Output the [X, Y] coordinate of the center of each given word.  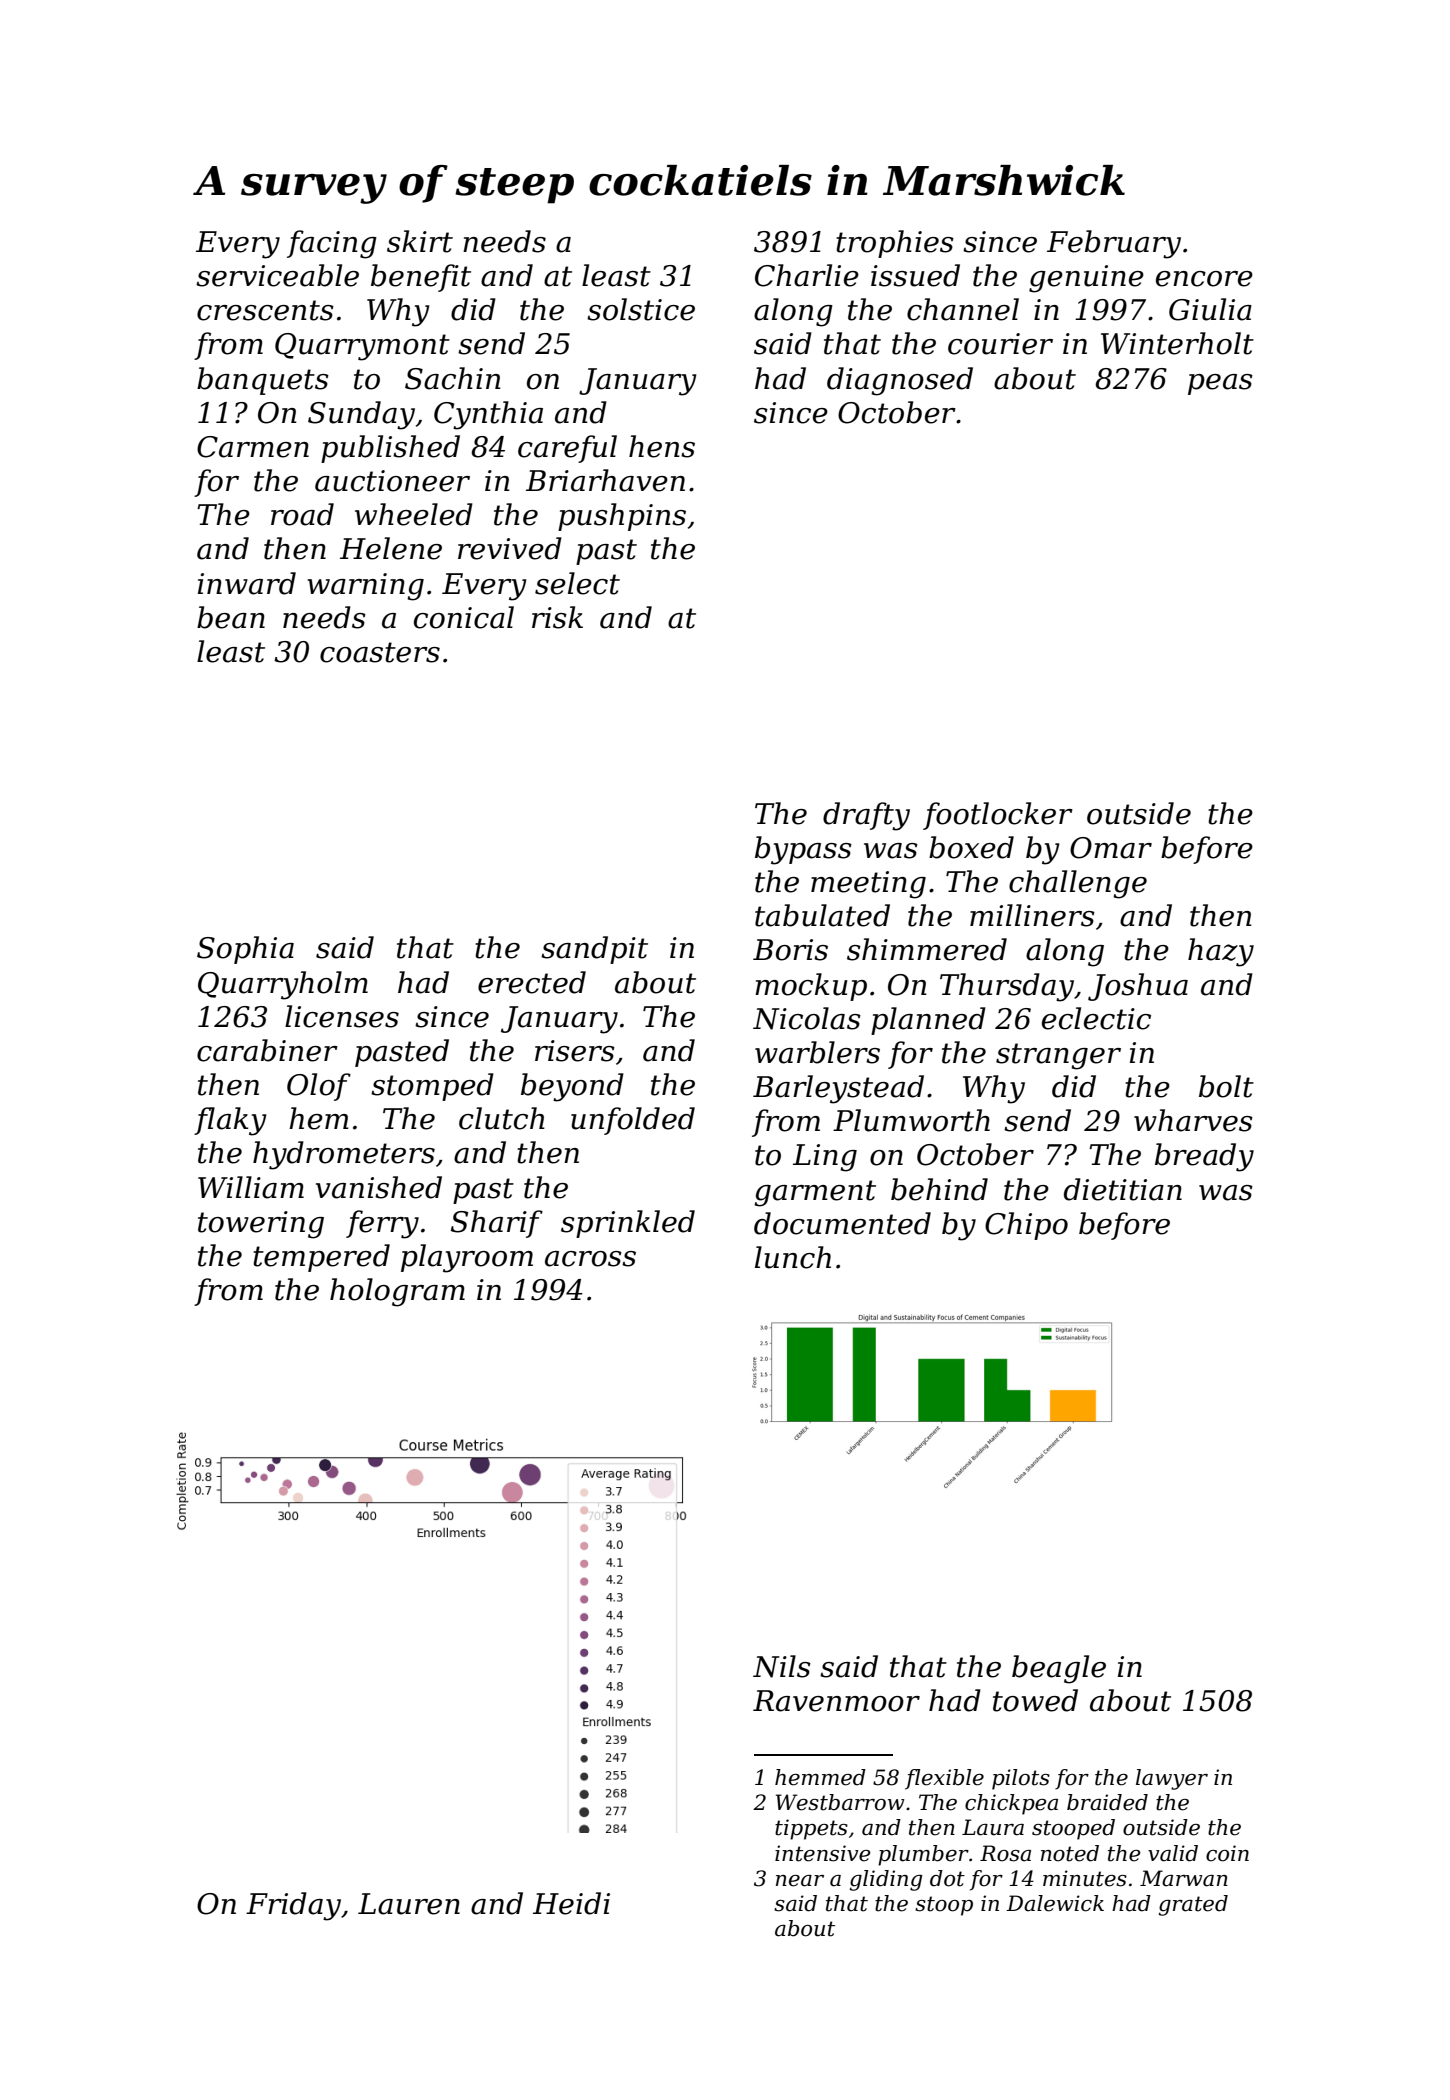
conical [464, 617]
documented [842, 1223]
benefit [421, 278]
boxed [971, 847]
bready [1204, 1157]
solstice [641, 309]
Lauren [409, 1904]
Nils [782, 1666]
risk [557, 617]
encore [1204, 279]
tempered [321, 1258]
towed [1035, 1700]
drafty [866, 816]
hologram [397, 1292]
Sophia [245, 950]
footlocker [998, 816]
